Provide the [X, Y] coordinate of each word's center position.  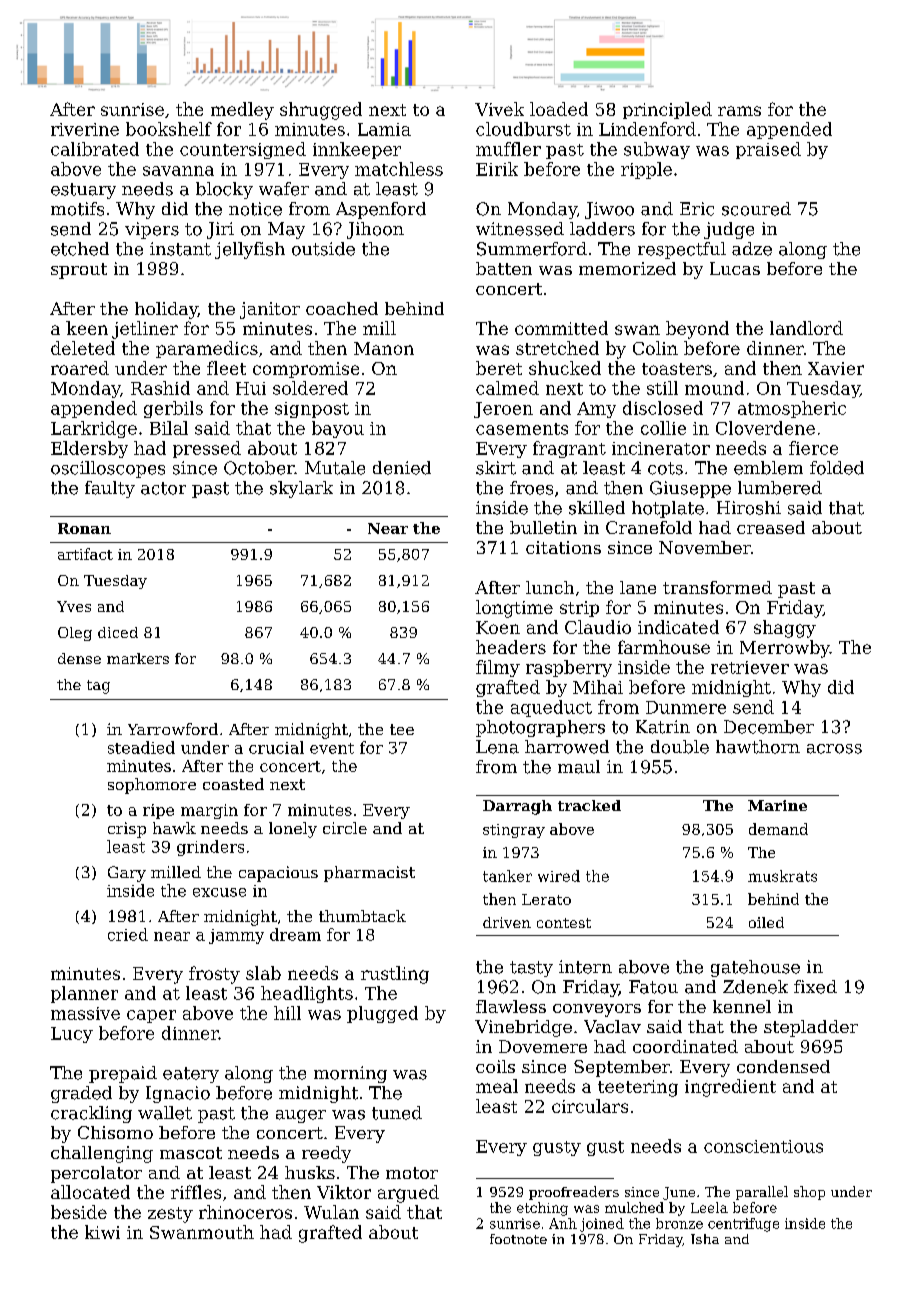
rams [739, 111]
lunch [550, 587]
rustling [395, 975]
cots [665, 468]
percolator [96, 1174]
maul [579, 767]
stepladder [811, 1028]
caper [151, 1016]
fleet [226, 368]
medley [242, 111]
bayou [338, 429]
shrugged [321, 111]
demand [778, 829]
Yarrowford [173, 729]
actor [163, 488]
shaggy [785, 629]
